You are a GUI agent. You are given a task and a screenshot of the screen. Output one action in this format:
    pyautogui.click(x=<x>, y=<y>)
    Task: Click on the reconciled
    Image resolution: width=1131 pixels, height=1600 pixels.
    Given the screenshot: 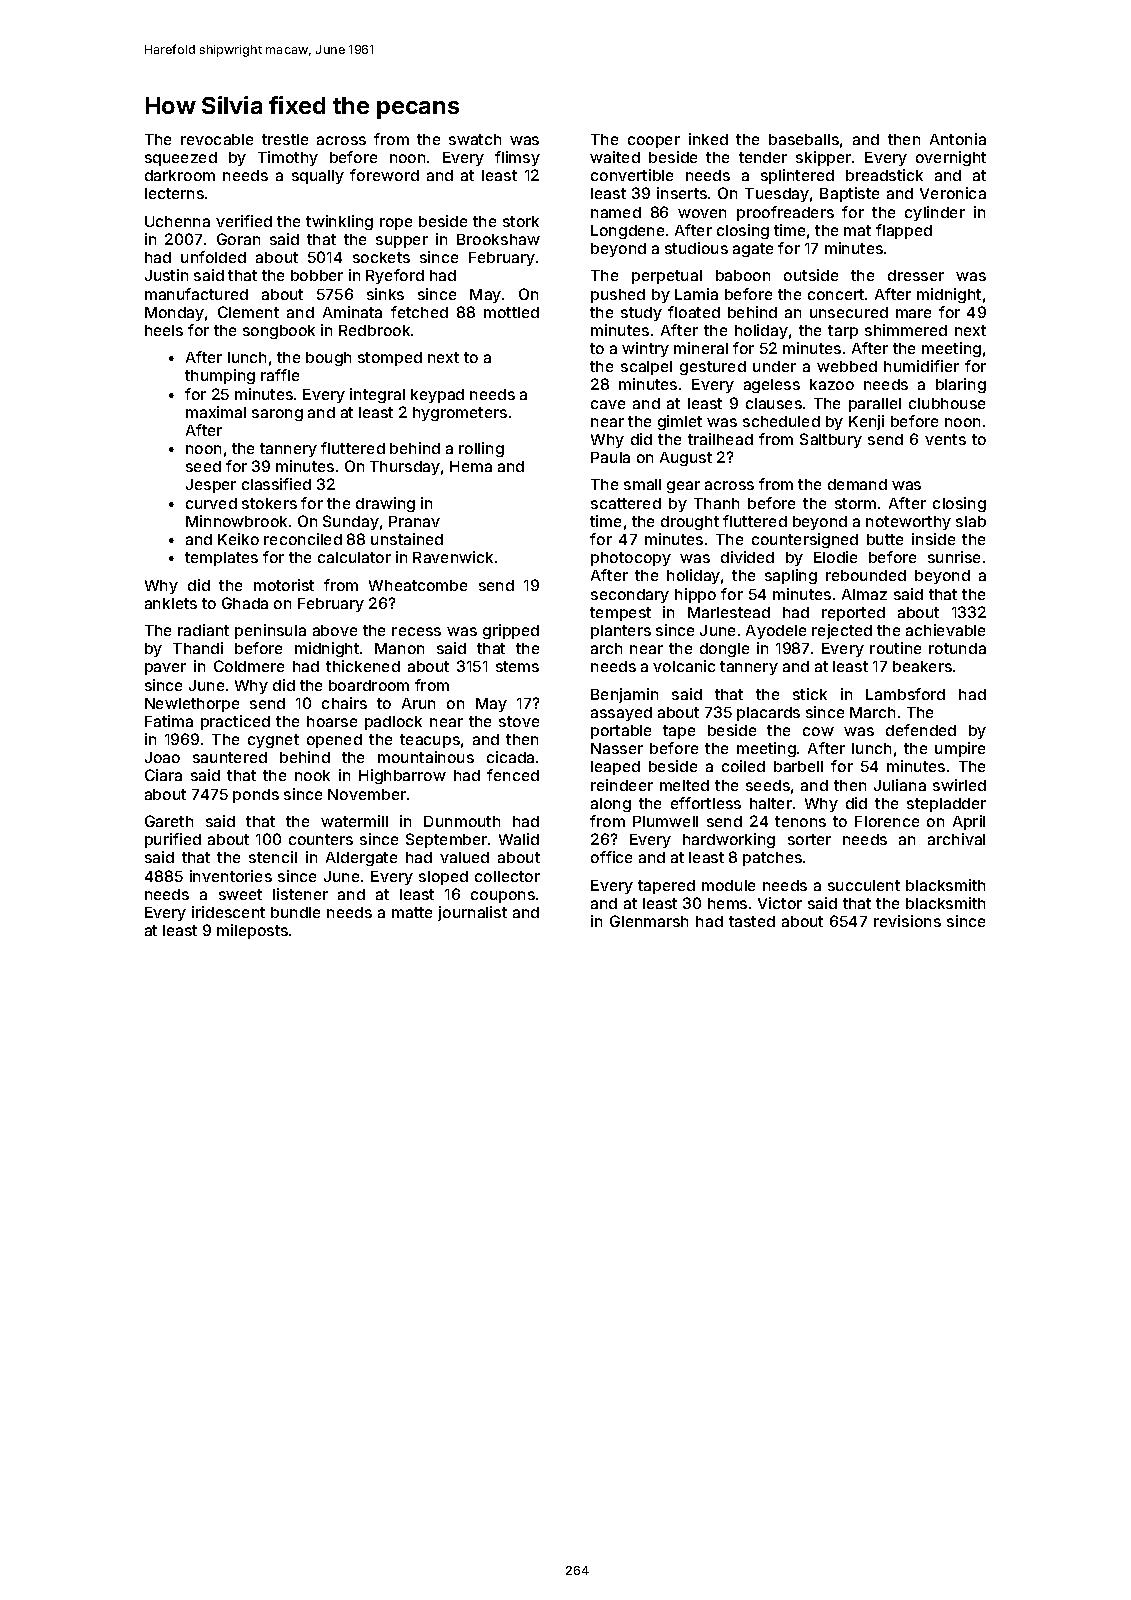 What is the action you would take?
    pyautogui.click(x=303, y=539)
